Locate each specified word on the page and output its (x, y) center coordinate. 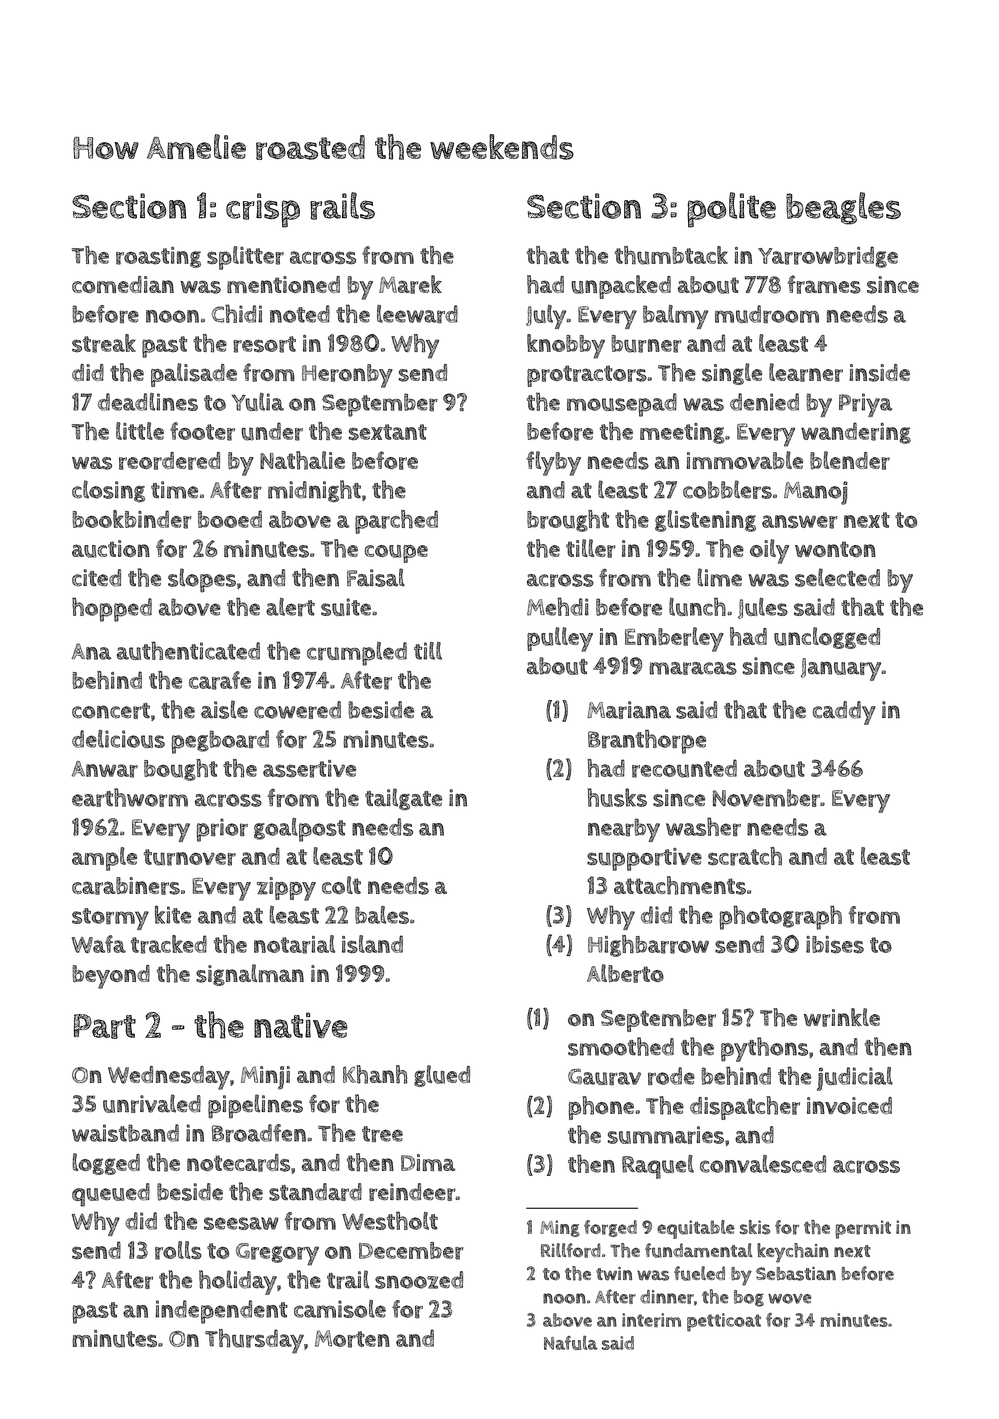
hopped (112, 610)
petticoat (724, 1322)
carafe (220, 680)
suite (346, 607)
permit (863, 1229)
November (766, 798)
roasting (158, 257)
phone (601, 1108)
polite (731, 210)
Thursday (254, 1341)
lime (720, 577)
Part (105, 1026)
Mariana (629, 710)
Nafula (571, 1342)
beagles (843, 208)
